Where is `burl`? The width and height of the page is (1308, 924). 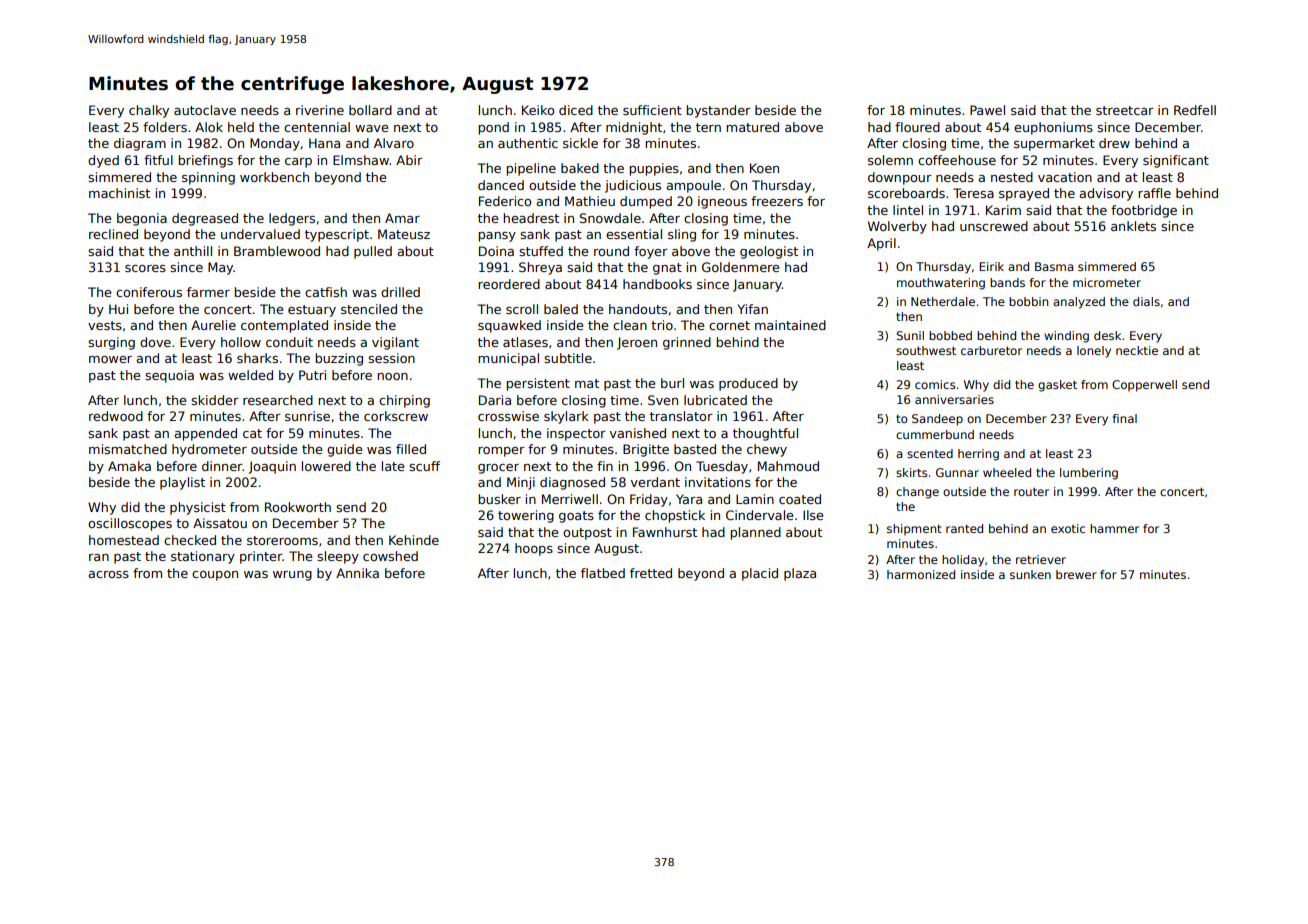
burl is located at coordinates (672, 383).
